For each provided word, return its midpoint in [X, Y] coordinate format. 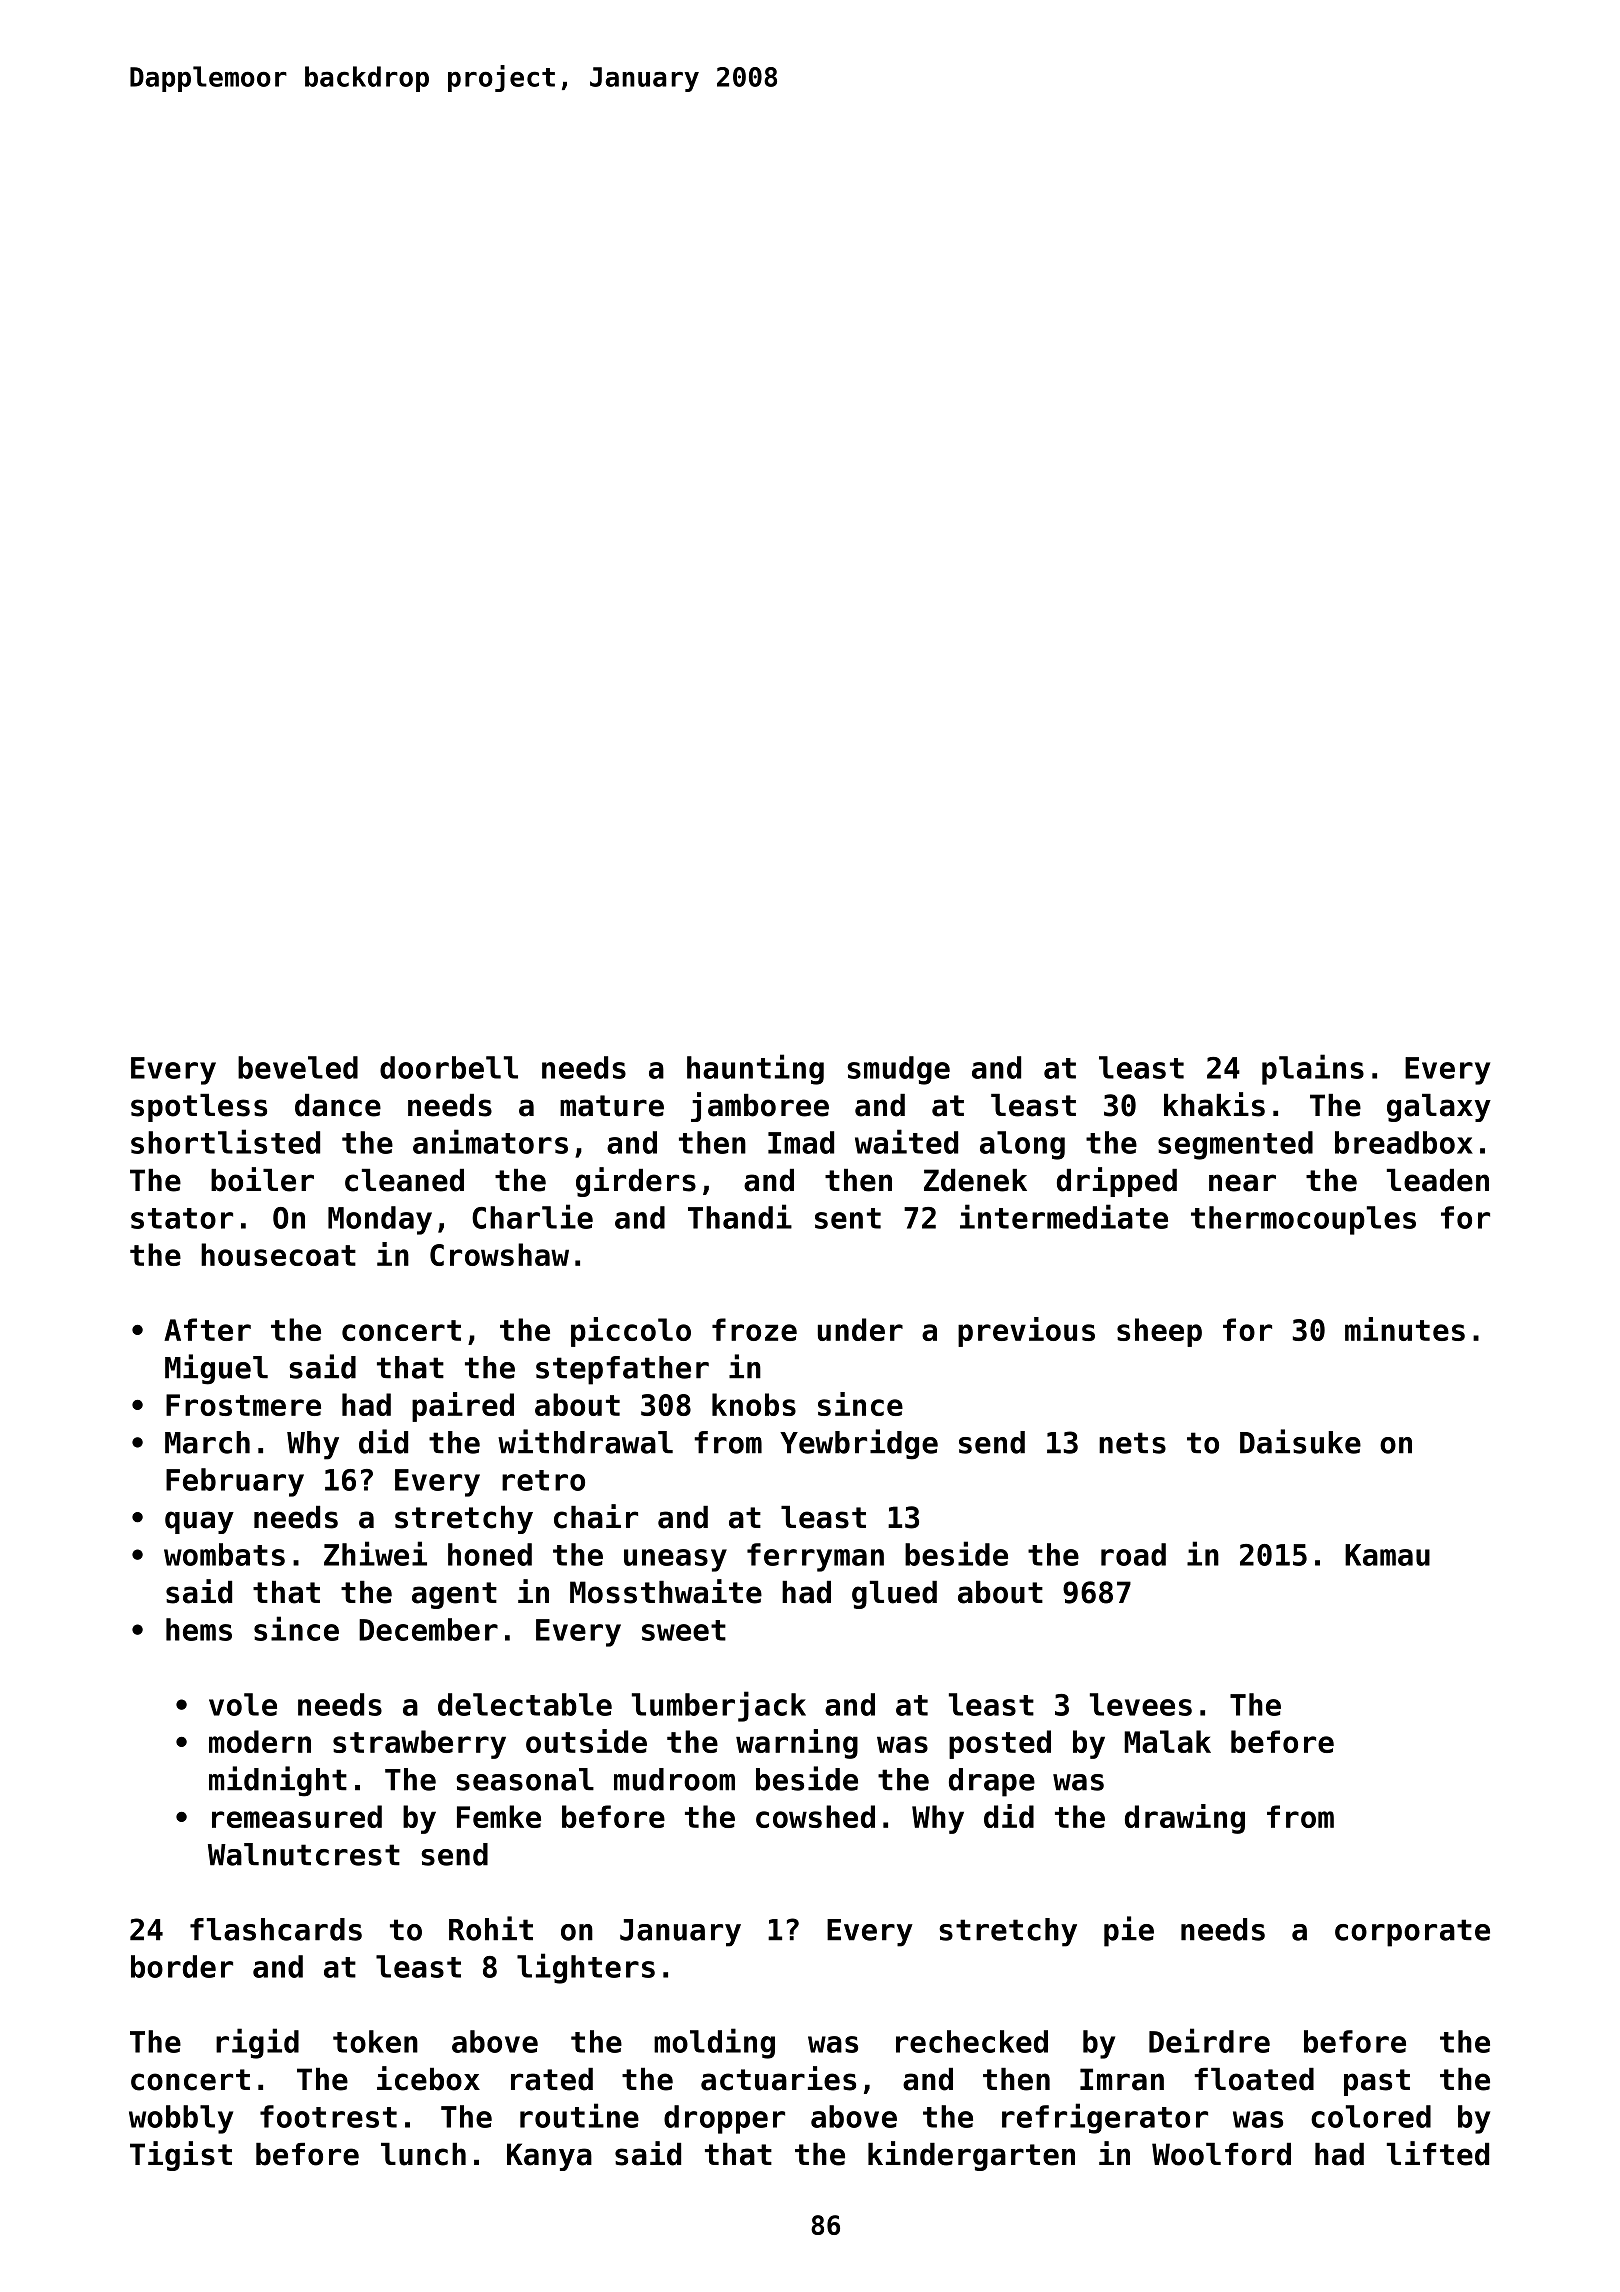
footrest [328, 2116]
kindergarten [971, 2156]
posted [1000, 1744]
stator [182, 1218]
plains [1313, 1069]
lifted [1438, 2153]
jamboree [760, 1107]
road [1133, 1554]
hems [199, 1629]
